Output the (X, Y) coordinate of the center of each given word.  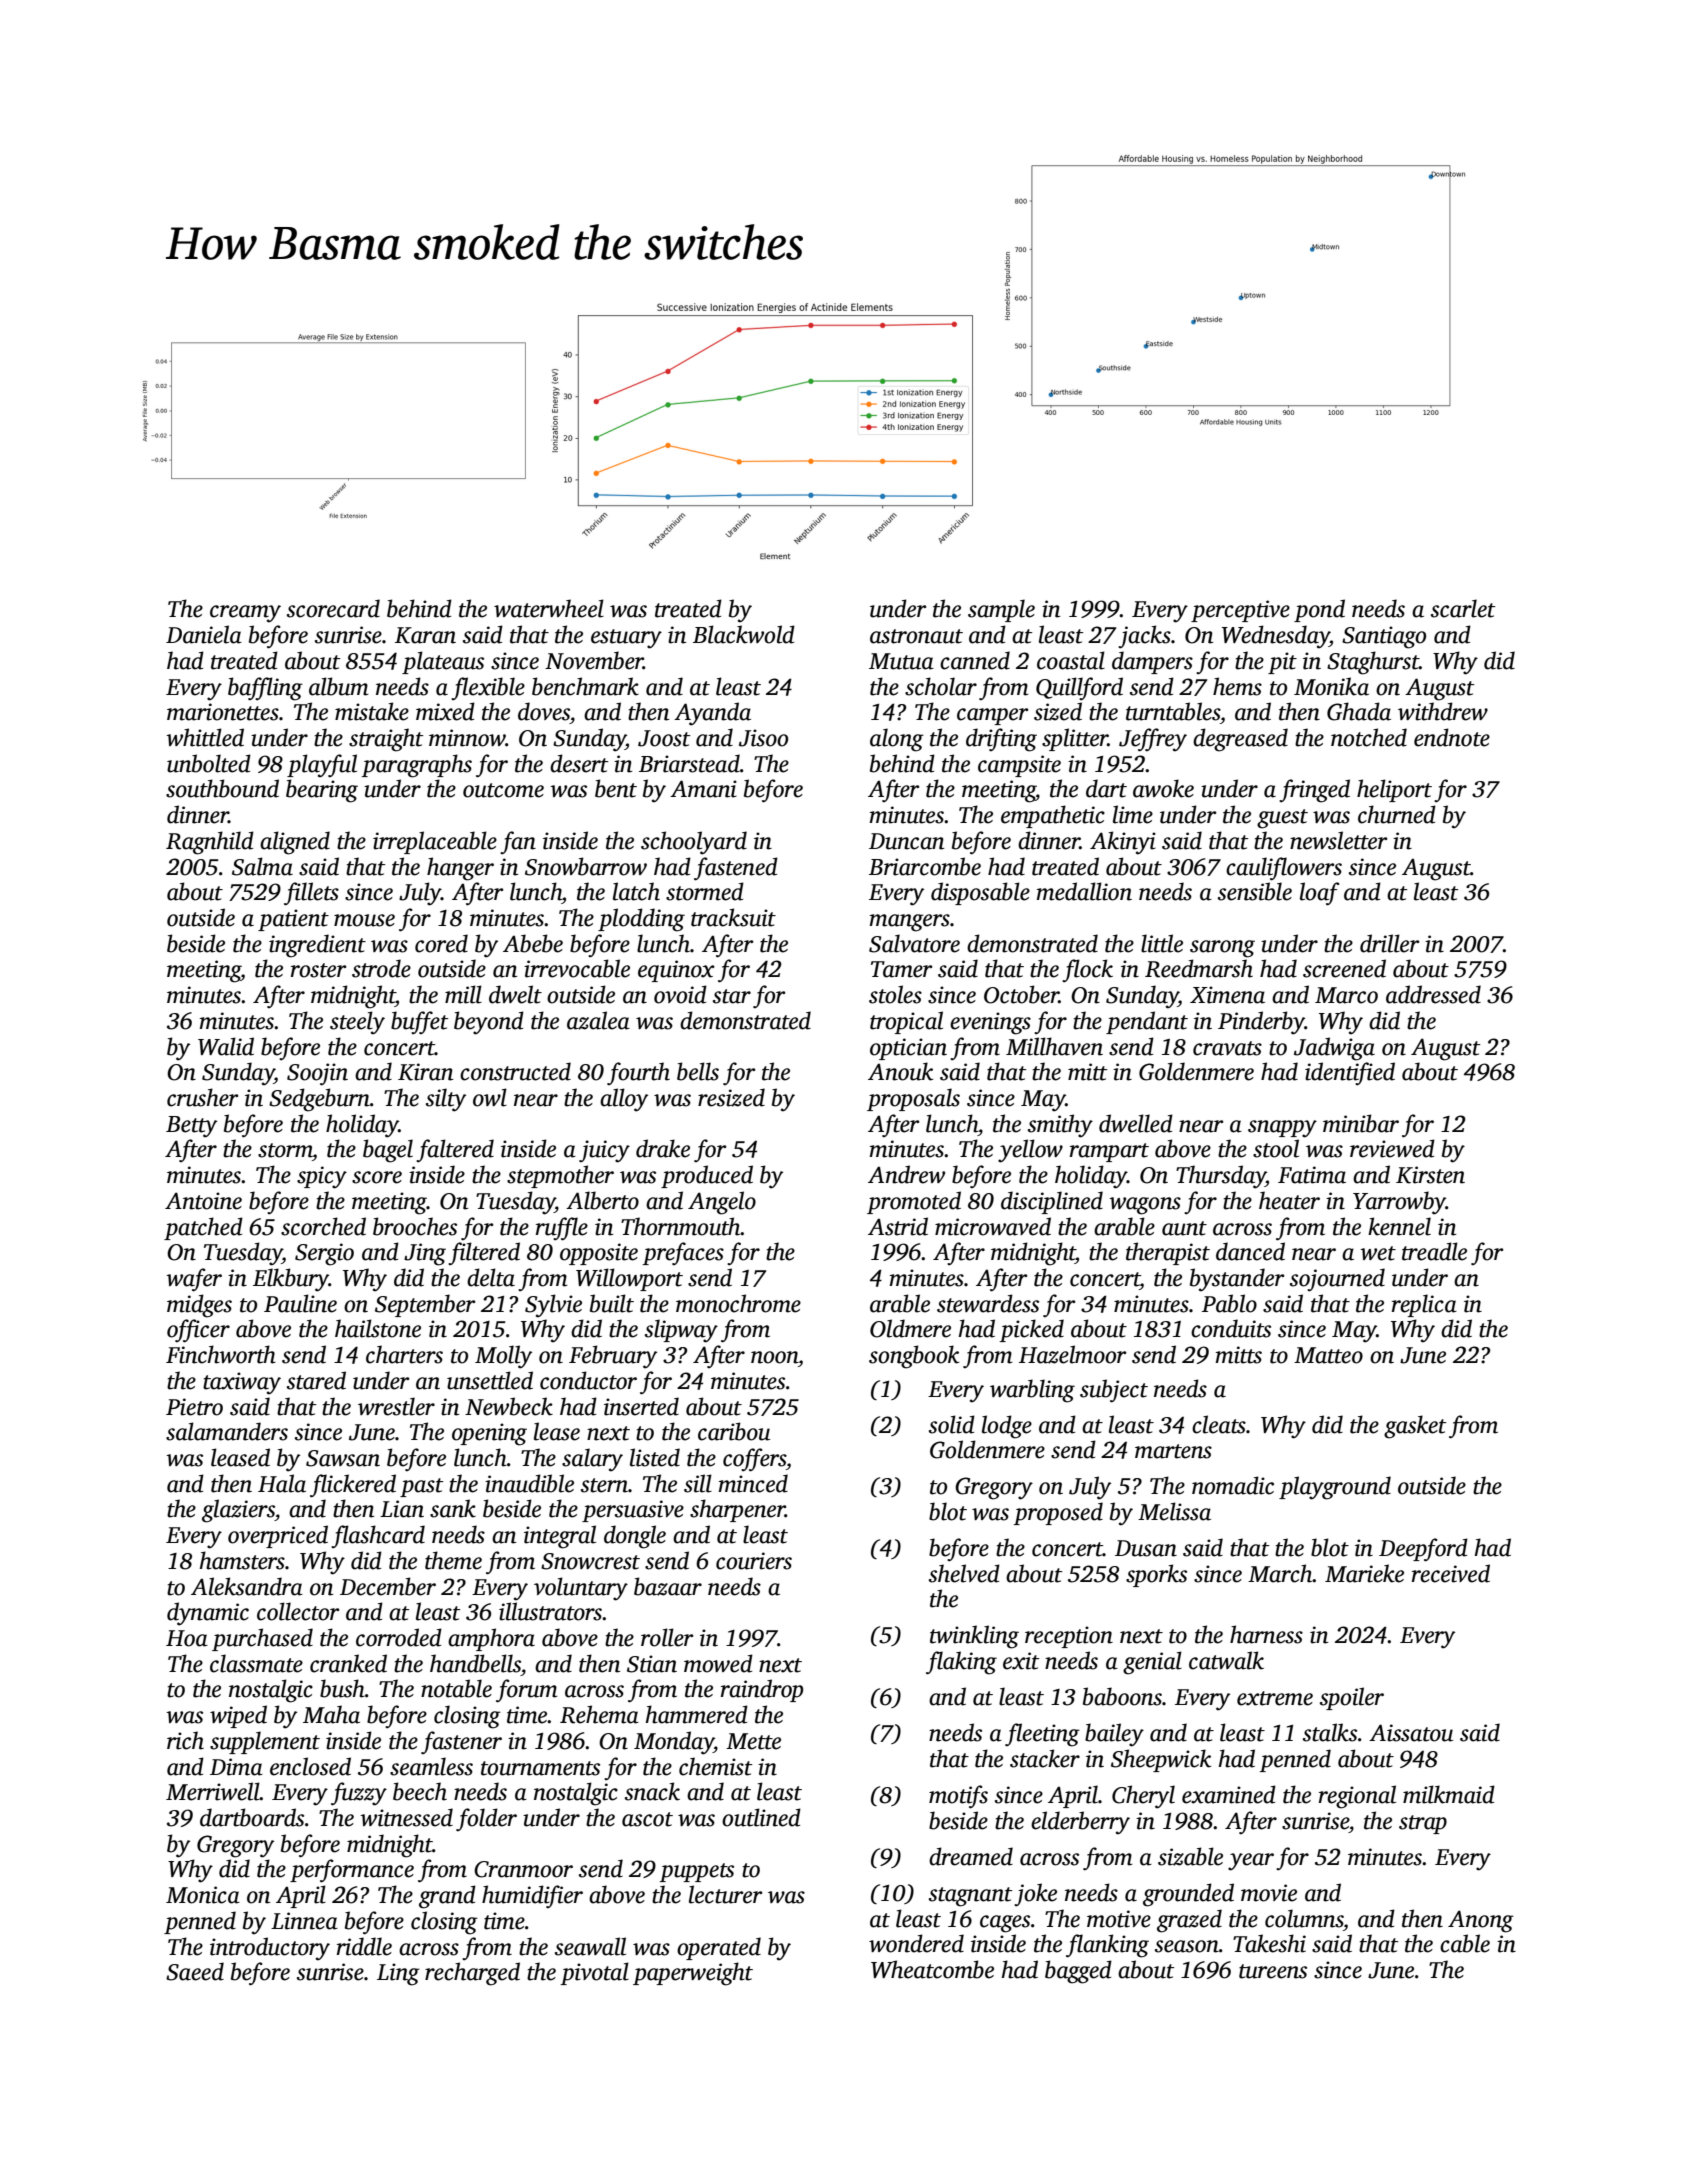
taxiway (242, 1383)
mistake (372, 711)
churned (1397, 814)
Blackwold (744, 634)
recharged (472, 1974)
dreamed (971, 1856)
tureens (1273, 1971)
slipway (681, 1331)
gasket (1415, 1427)
